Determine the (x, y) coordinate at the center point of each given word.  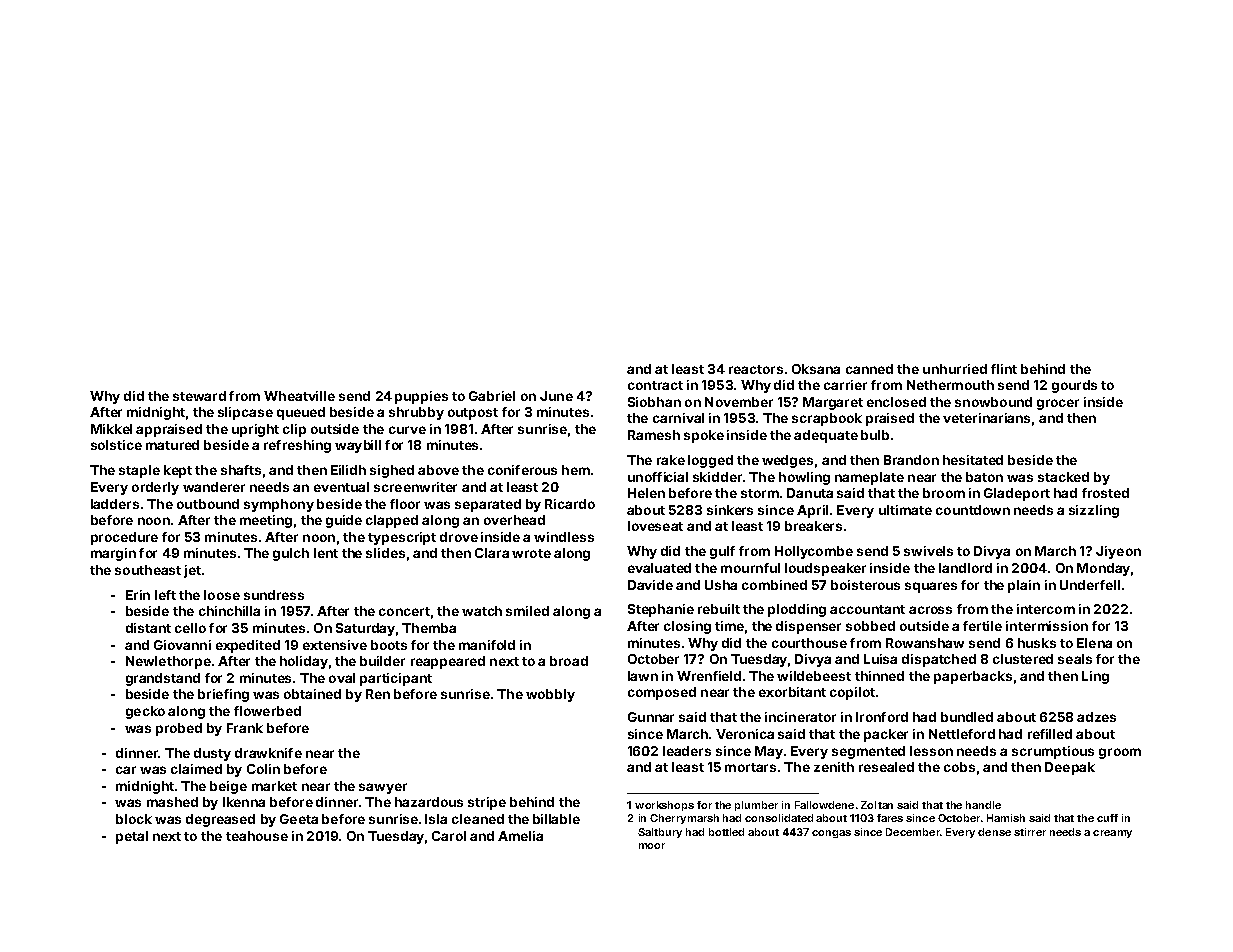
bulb (875, 435)
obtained (312, 694)
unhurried (955, 369)
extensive (335, 645)
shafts (241, 470)
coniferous (522, 470)
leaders (687, 751)
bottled (726, 832)
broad (569, 661)
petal (132, 837)
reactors (756, 369)
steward (199, 396)
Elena (1094, 643)
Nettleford (962, 734)
